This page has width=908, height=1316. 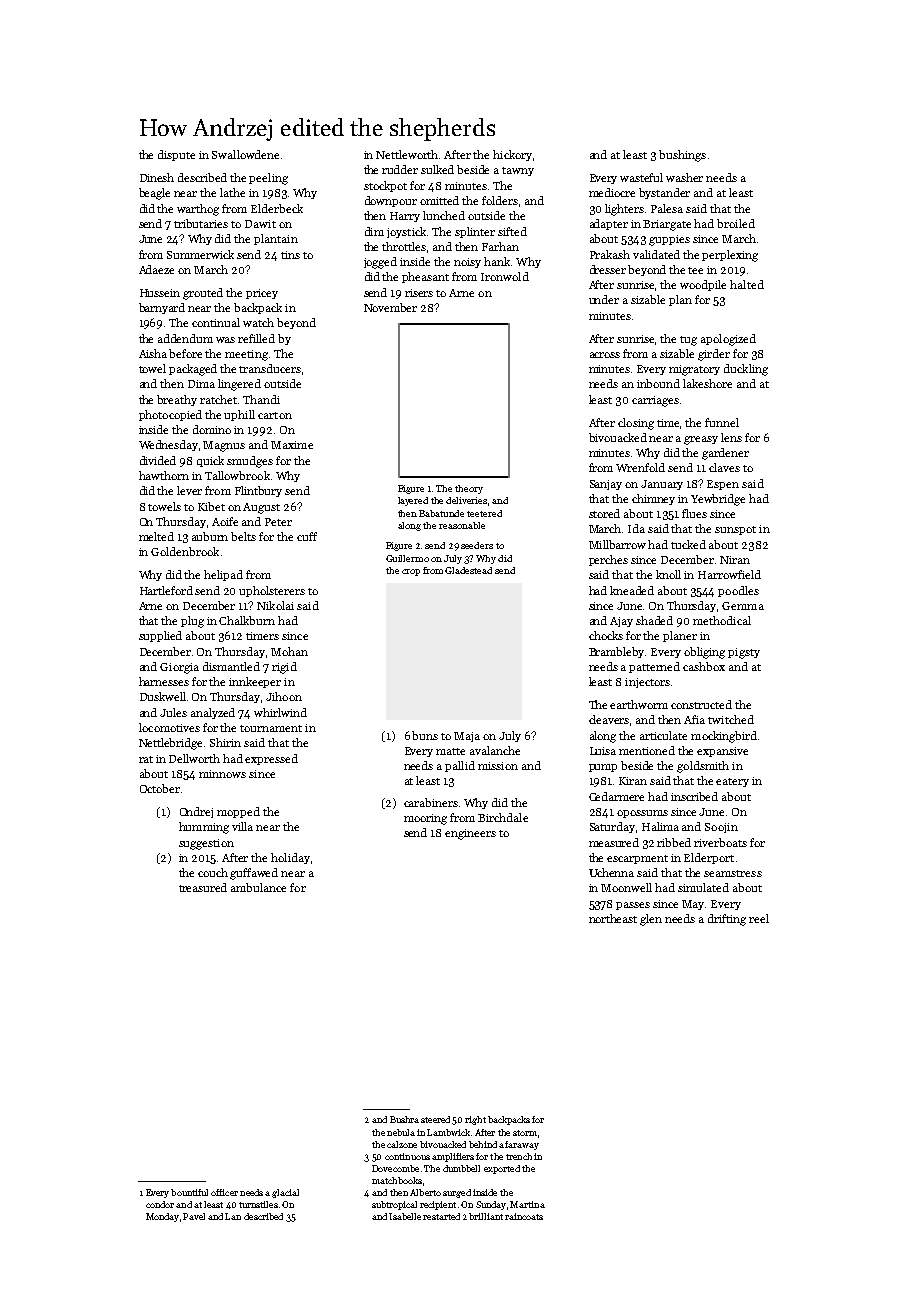 I want to click on sulked, so click(x=437, y=169).
